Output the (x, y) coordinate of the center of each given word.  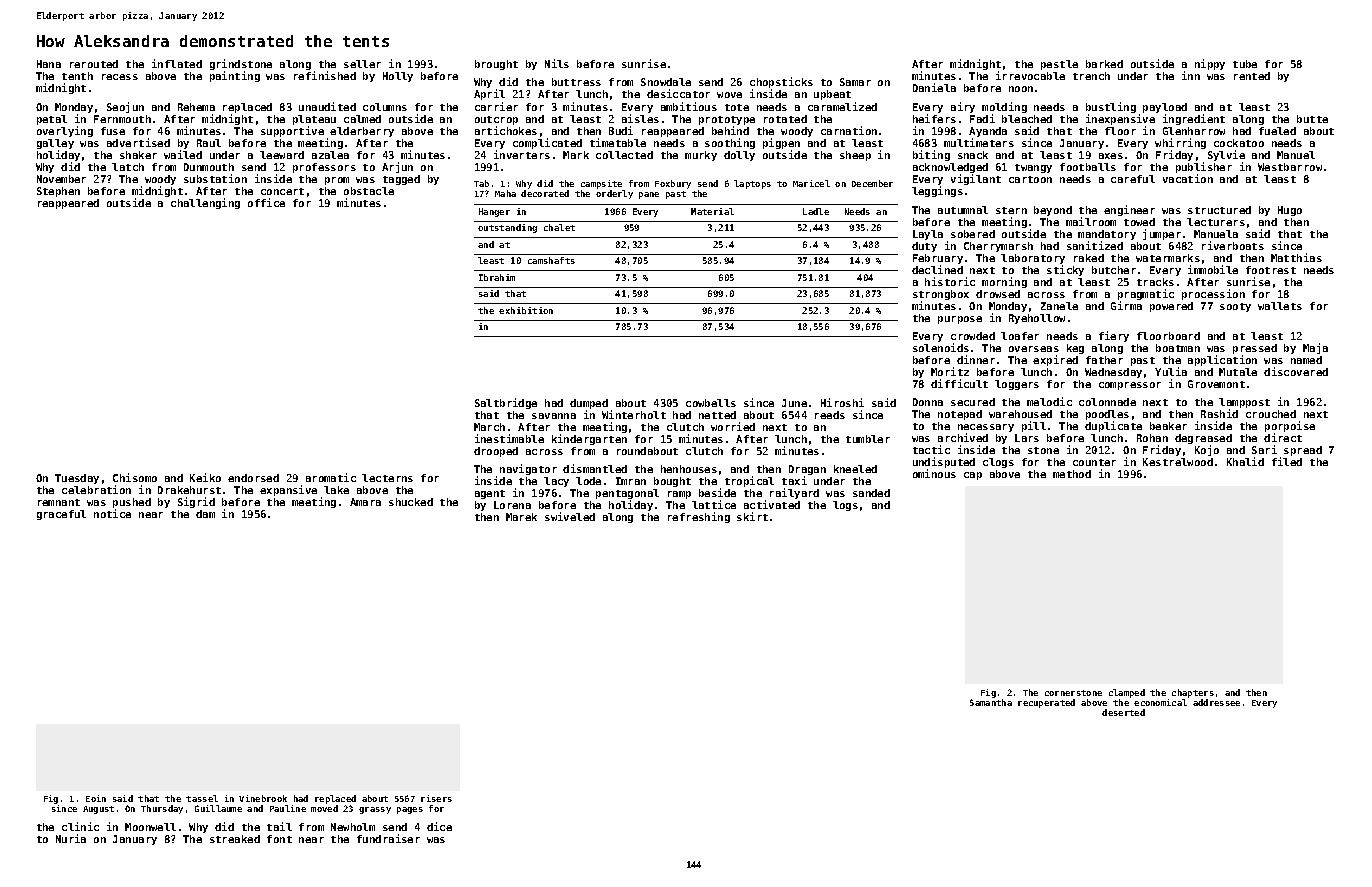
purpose (960, 320)
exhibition (526, 310)
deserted (1123, 712)
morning (1004, 282)
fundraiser (388, 838)
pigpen (781, 143)
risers (436, 798)
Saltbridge (506, 403)
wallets (1280, 306)
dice (439, 826)
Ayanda (988, 132)
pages (410, 810)
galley (55, 144)
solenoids (941, 347)
